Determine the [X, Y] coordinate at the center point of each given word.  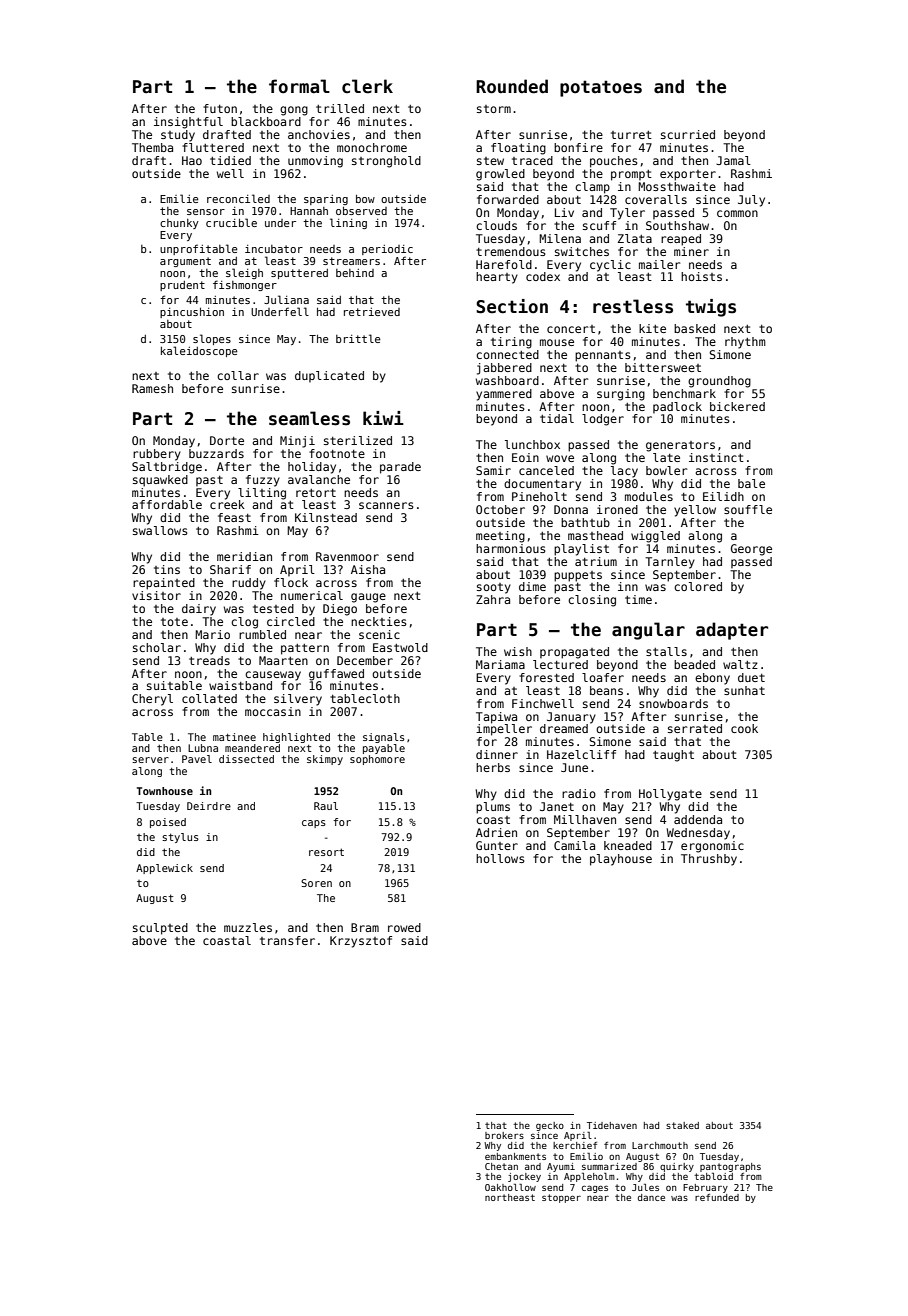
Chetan [501, 1166]
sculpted [160, 929]
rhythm [745, 343]
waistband [240, 685]
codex [543, 276]
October [500, 509]
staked [682, 1125]
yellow [695, 511]
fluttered [213, 147]
